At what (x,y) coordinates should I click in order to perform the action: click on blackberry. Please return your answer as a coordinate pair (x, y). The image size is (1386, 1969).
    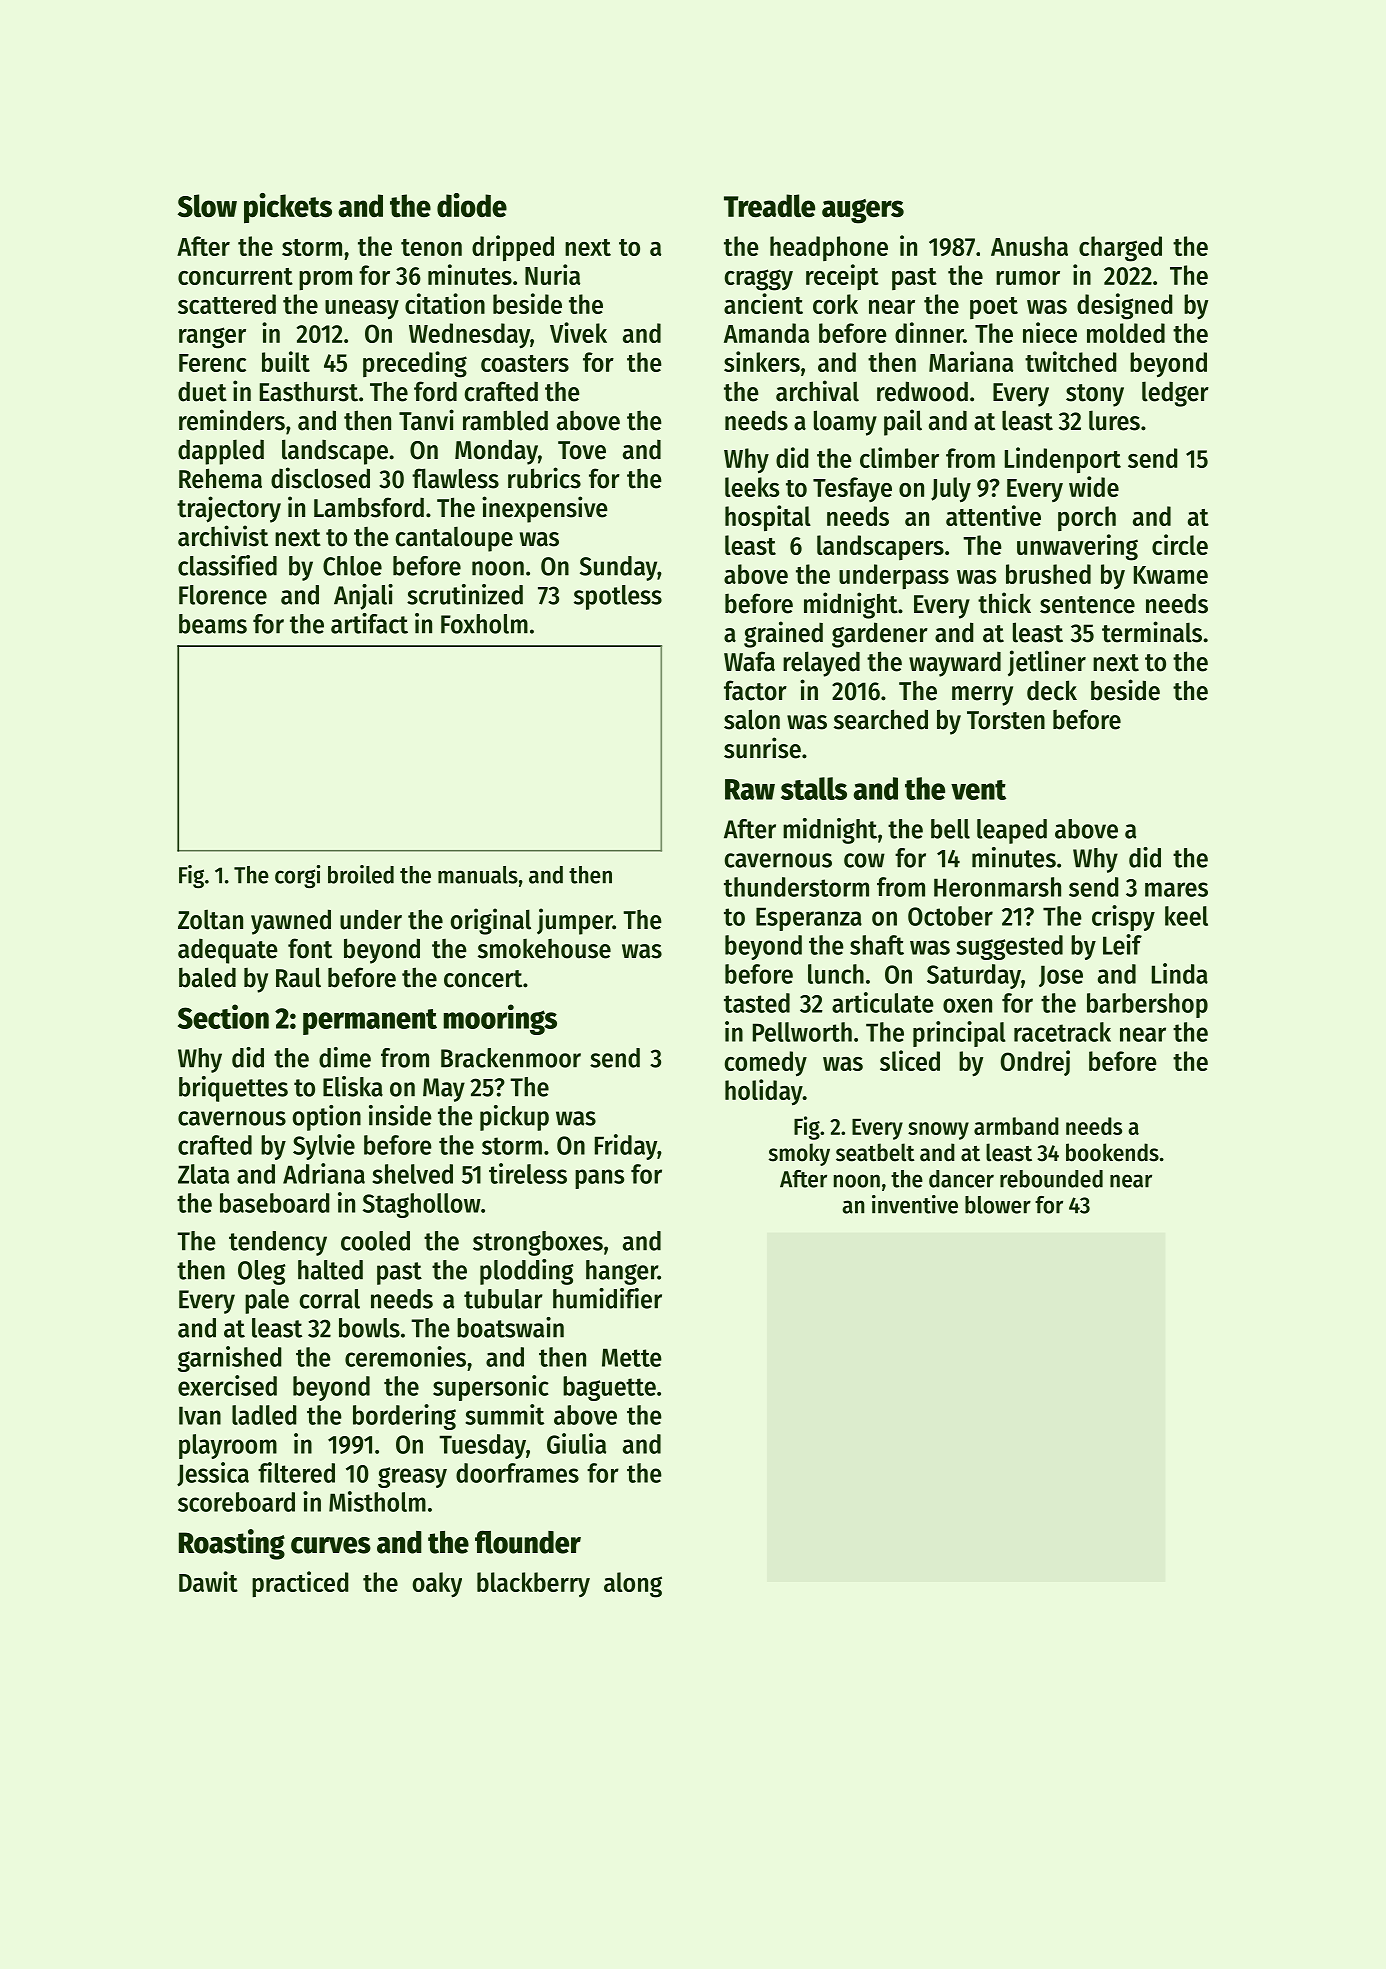
    Looking at the image, I should click on (533, 1584).
